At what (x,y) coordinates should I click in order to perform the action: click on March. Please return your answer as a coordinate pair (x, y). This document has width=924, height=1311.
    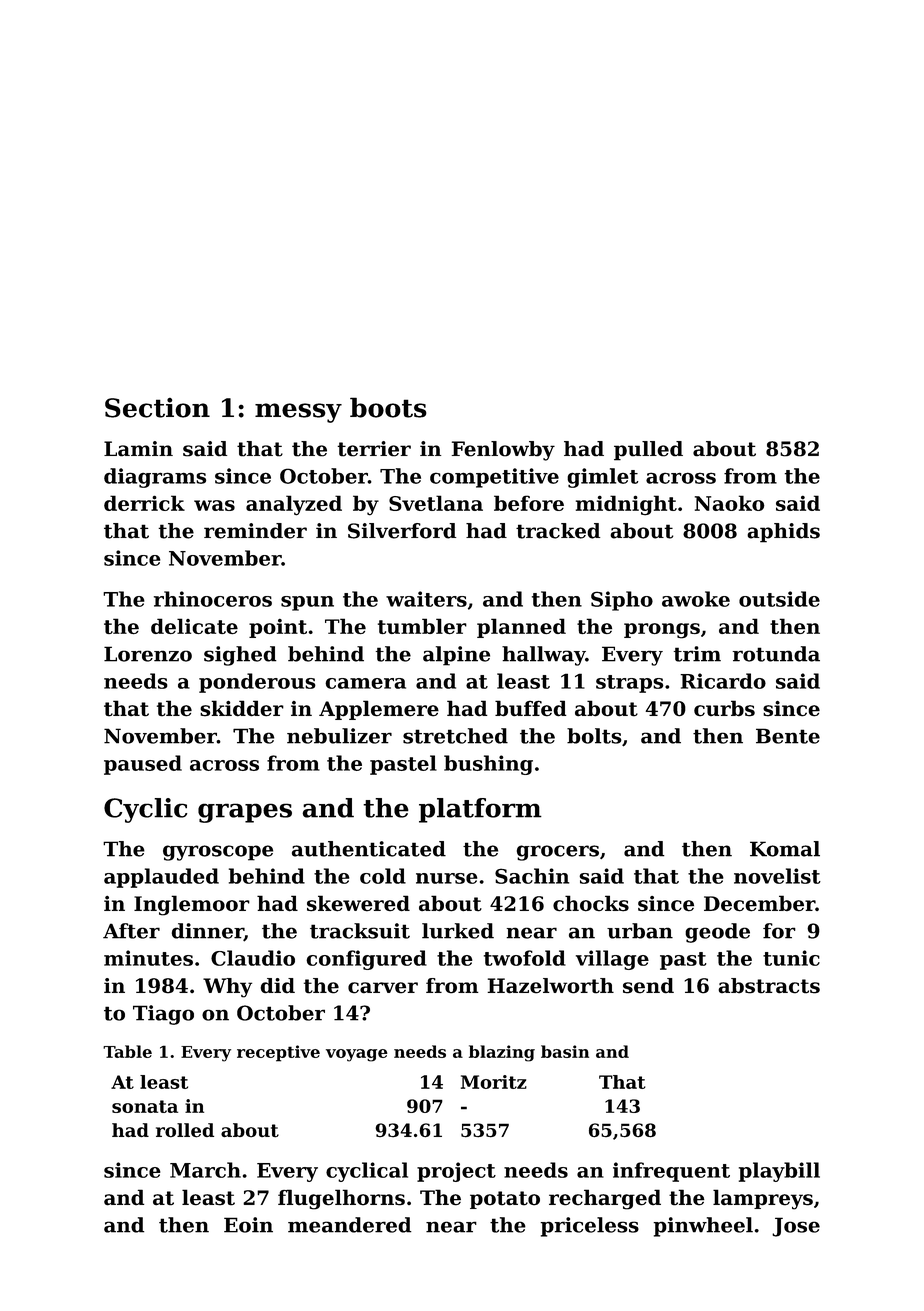
    Looking at the image, I should click on (205, 1170).
